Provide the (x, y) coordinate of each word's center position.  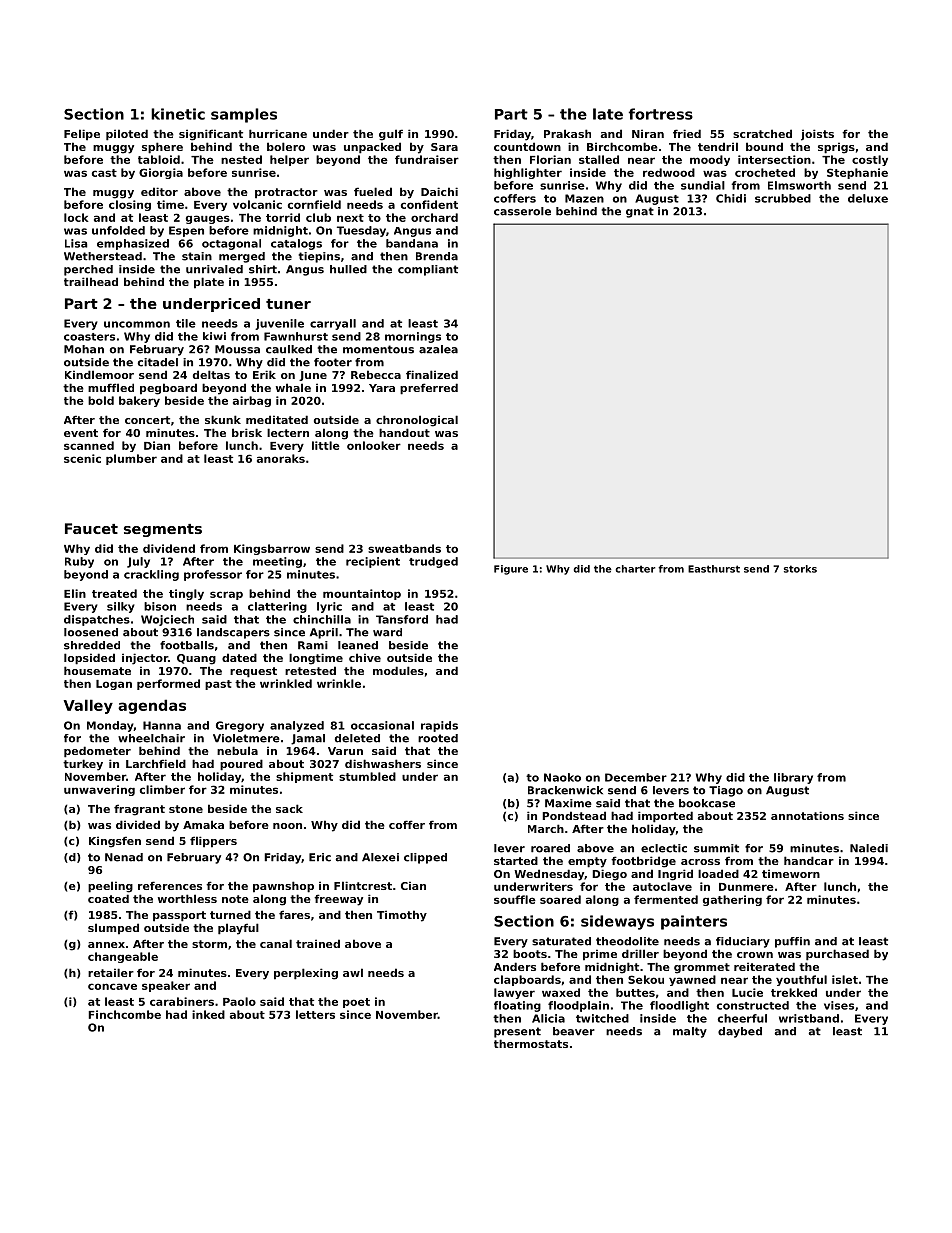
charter (635, 569)
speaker (166, 986)
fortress (661, 114)
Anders (515, 966)
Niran (648, 133)
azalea (438, 349)
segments (163, 530)
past (218, 685)
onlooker (374, 445)
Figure (511, 570)
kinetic (178, 114)
